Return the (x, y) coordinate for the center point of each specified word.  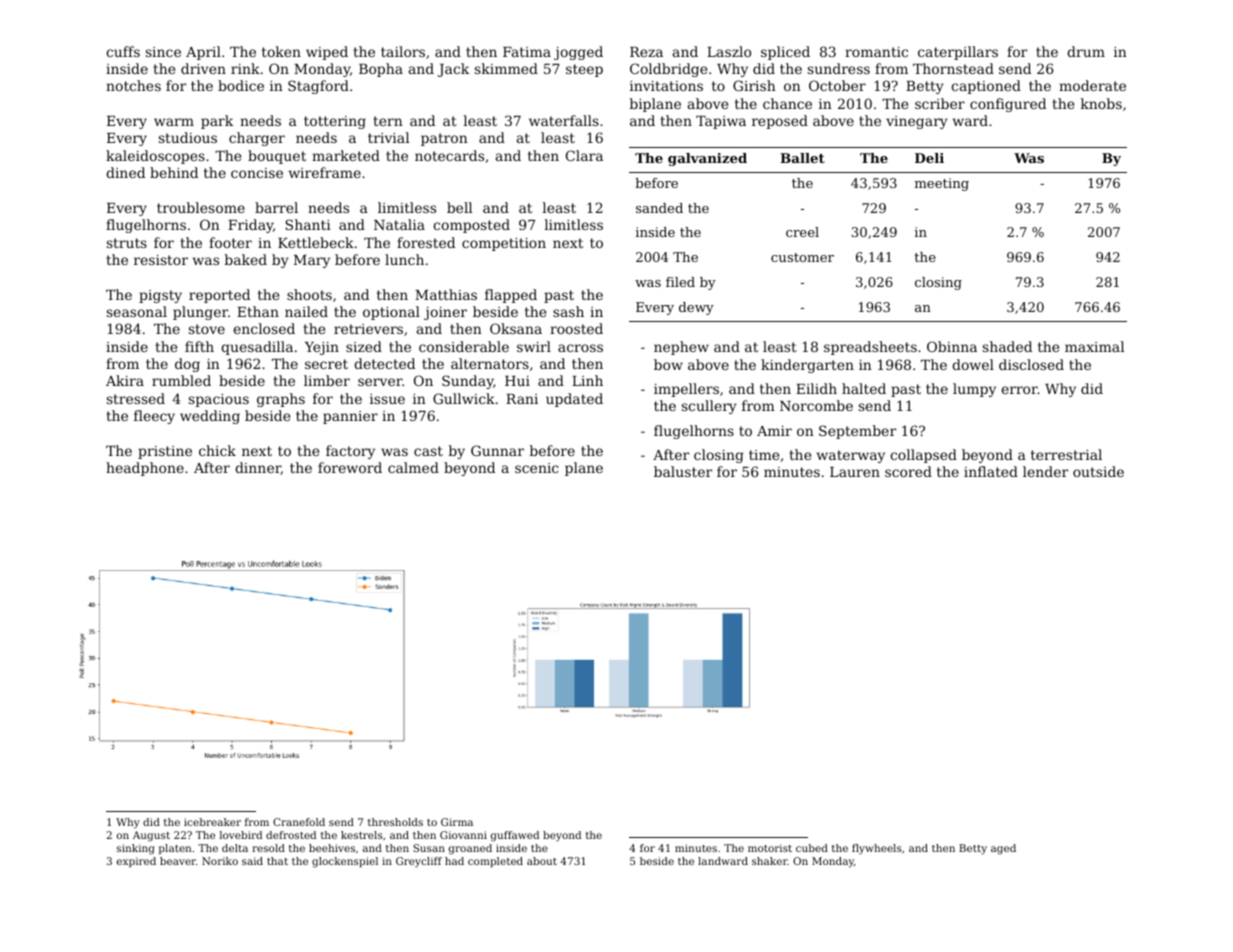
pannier (350, 417)
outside (1098, 471)
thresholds (395, 822)
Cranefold (299, 822)
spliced (785, 53)
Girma (457, 822)
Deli (929, 158)
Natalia (399, 224)
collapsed (923, 456)
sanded (659, 208)
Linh (587, 380)
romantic (876, 52)
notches (133, 85)
